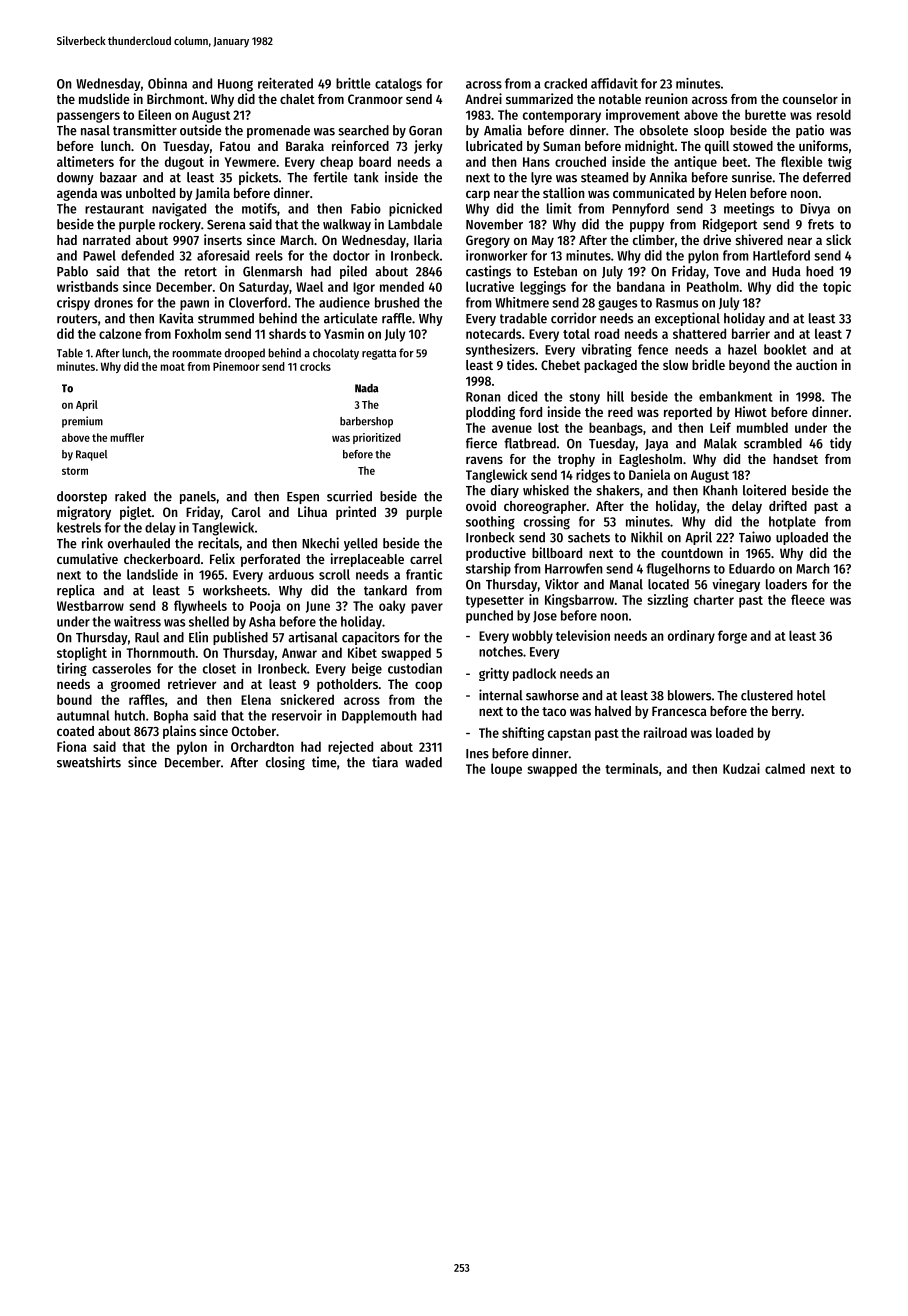 Image resolution: width=908 pixels, height=1316 pixels. I want to click on barbershop, so click(366, 422).
